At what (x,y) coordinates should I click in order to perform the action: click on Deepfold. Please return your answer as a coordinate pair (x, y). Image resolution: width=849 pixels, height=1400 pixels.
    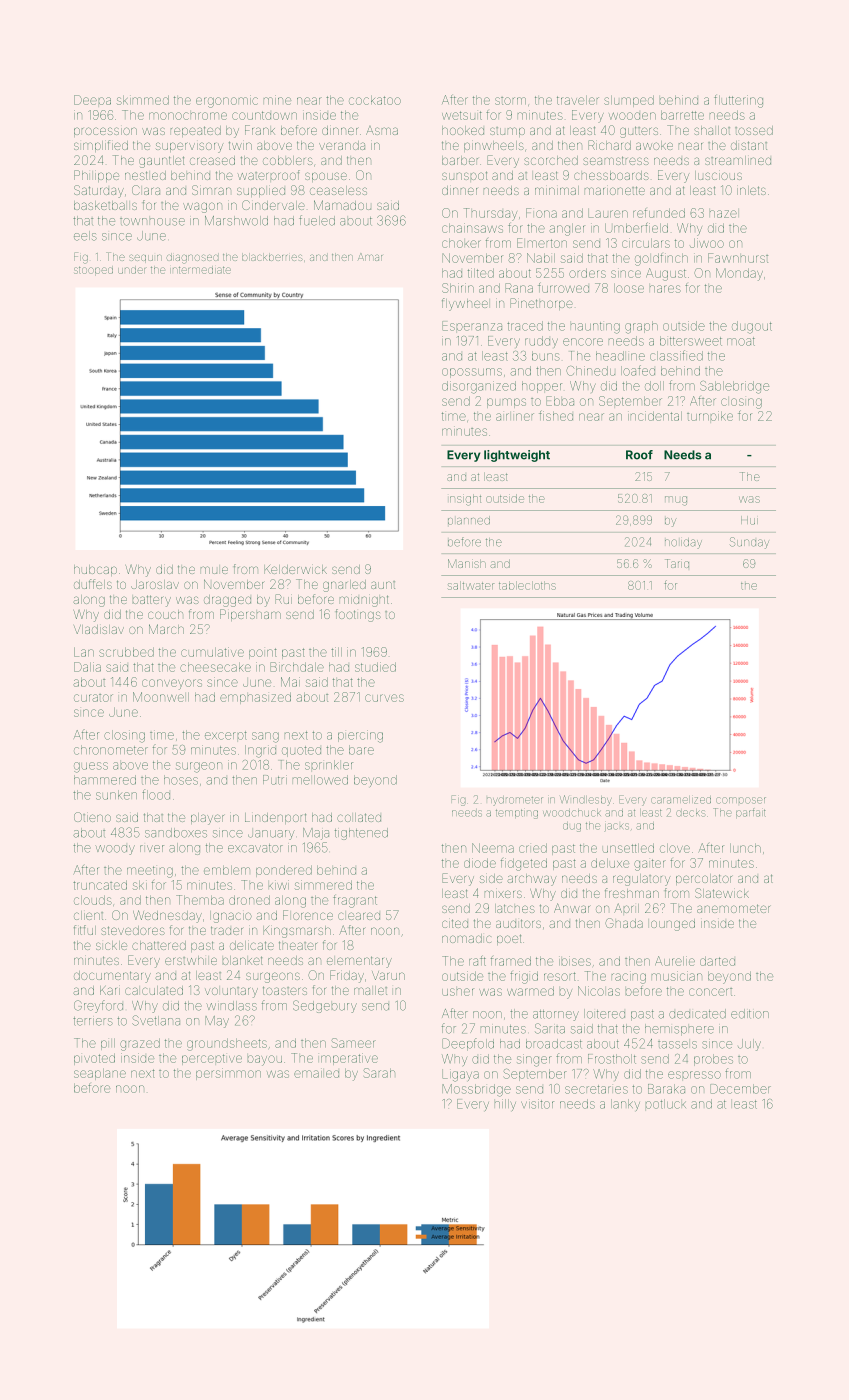
    Looking at the image, I should click on (468, 1044).
